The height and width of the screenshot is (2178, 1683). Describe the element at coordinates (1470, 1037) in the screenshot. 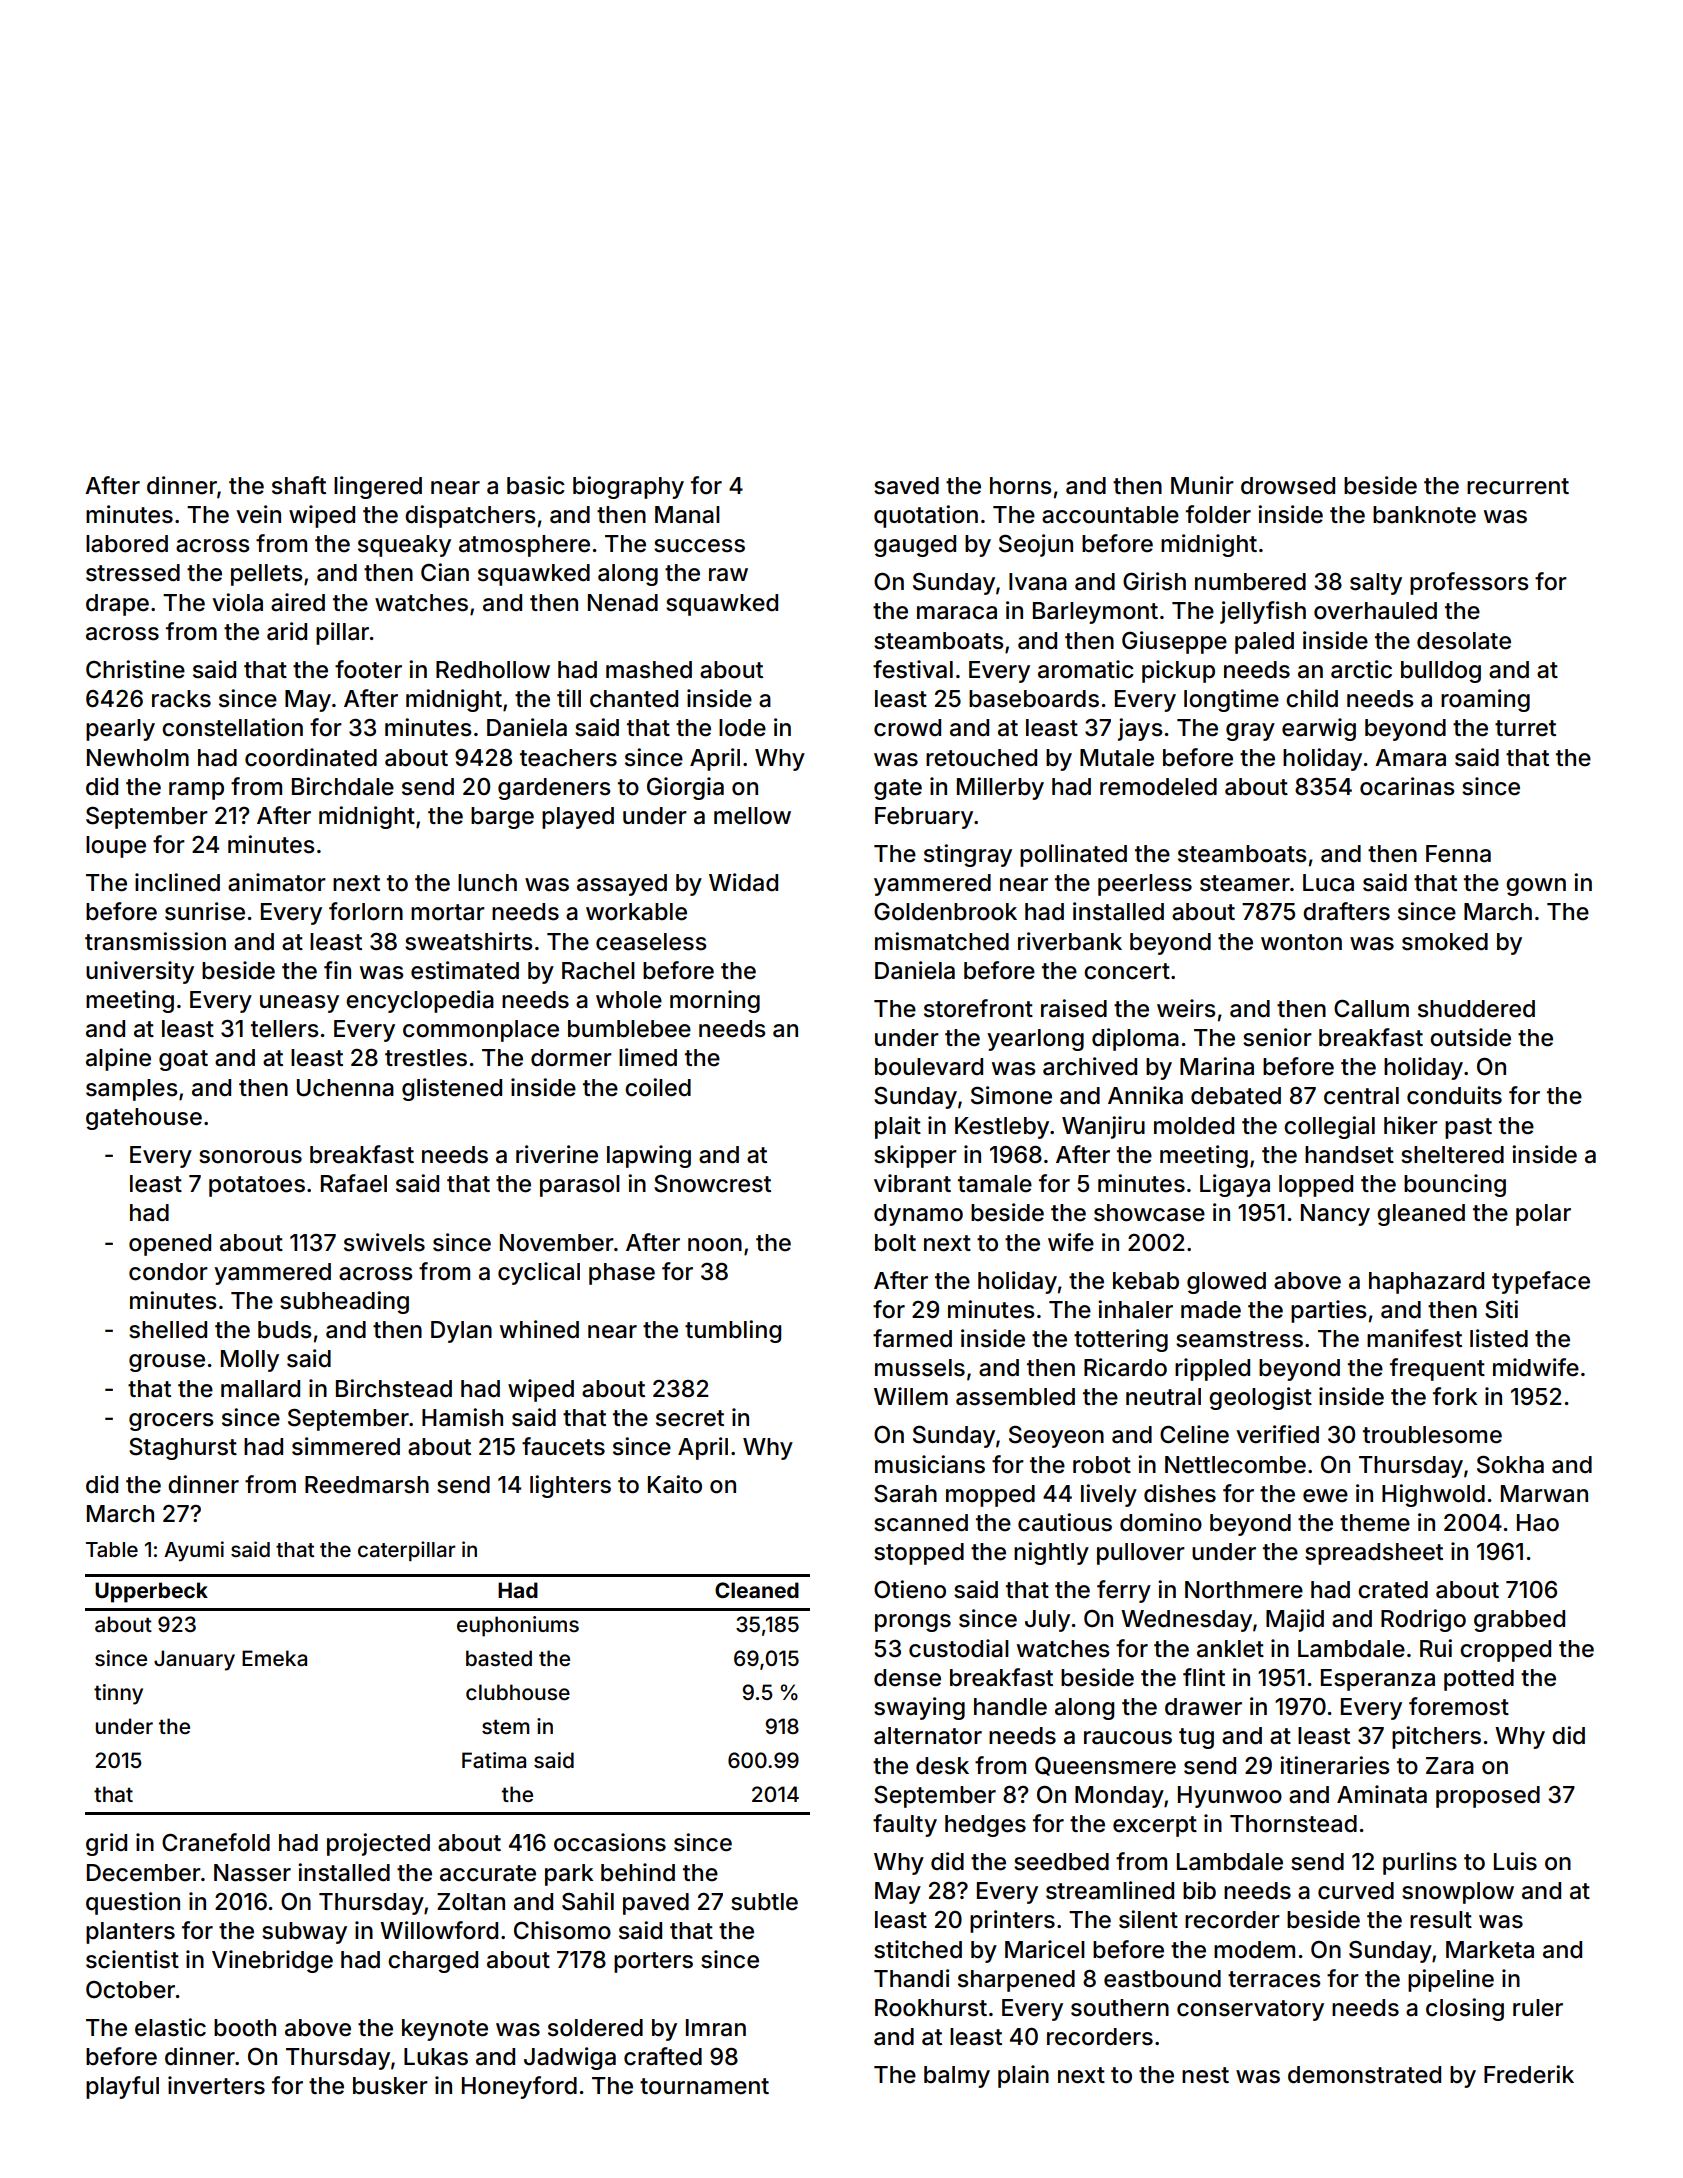

I see `outside` at that location.
